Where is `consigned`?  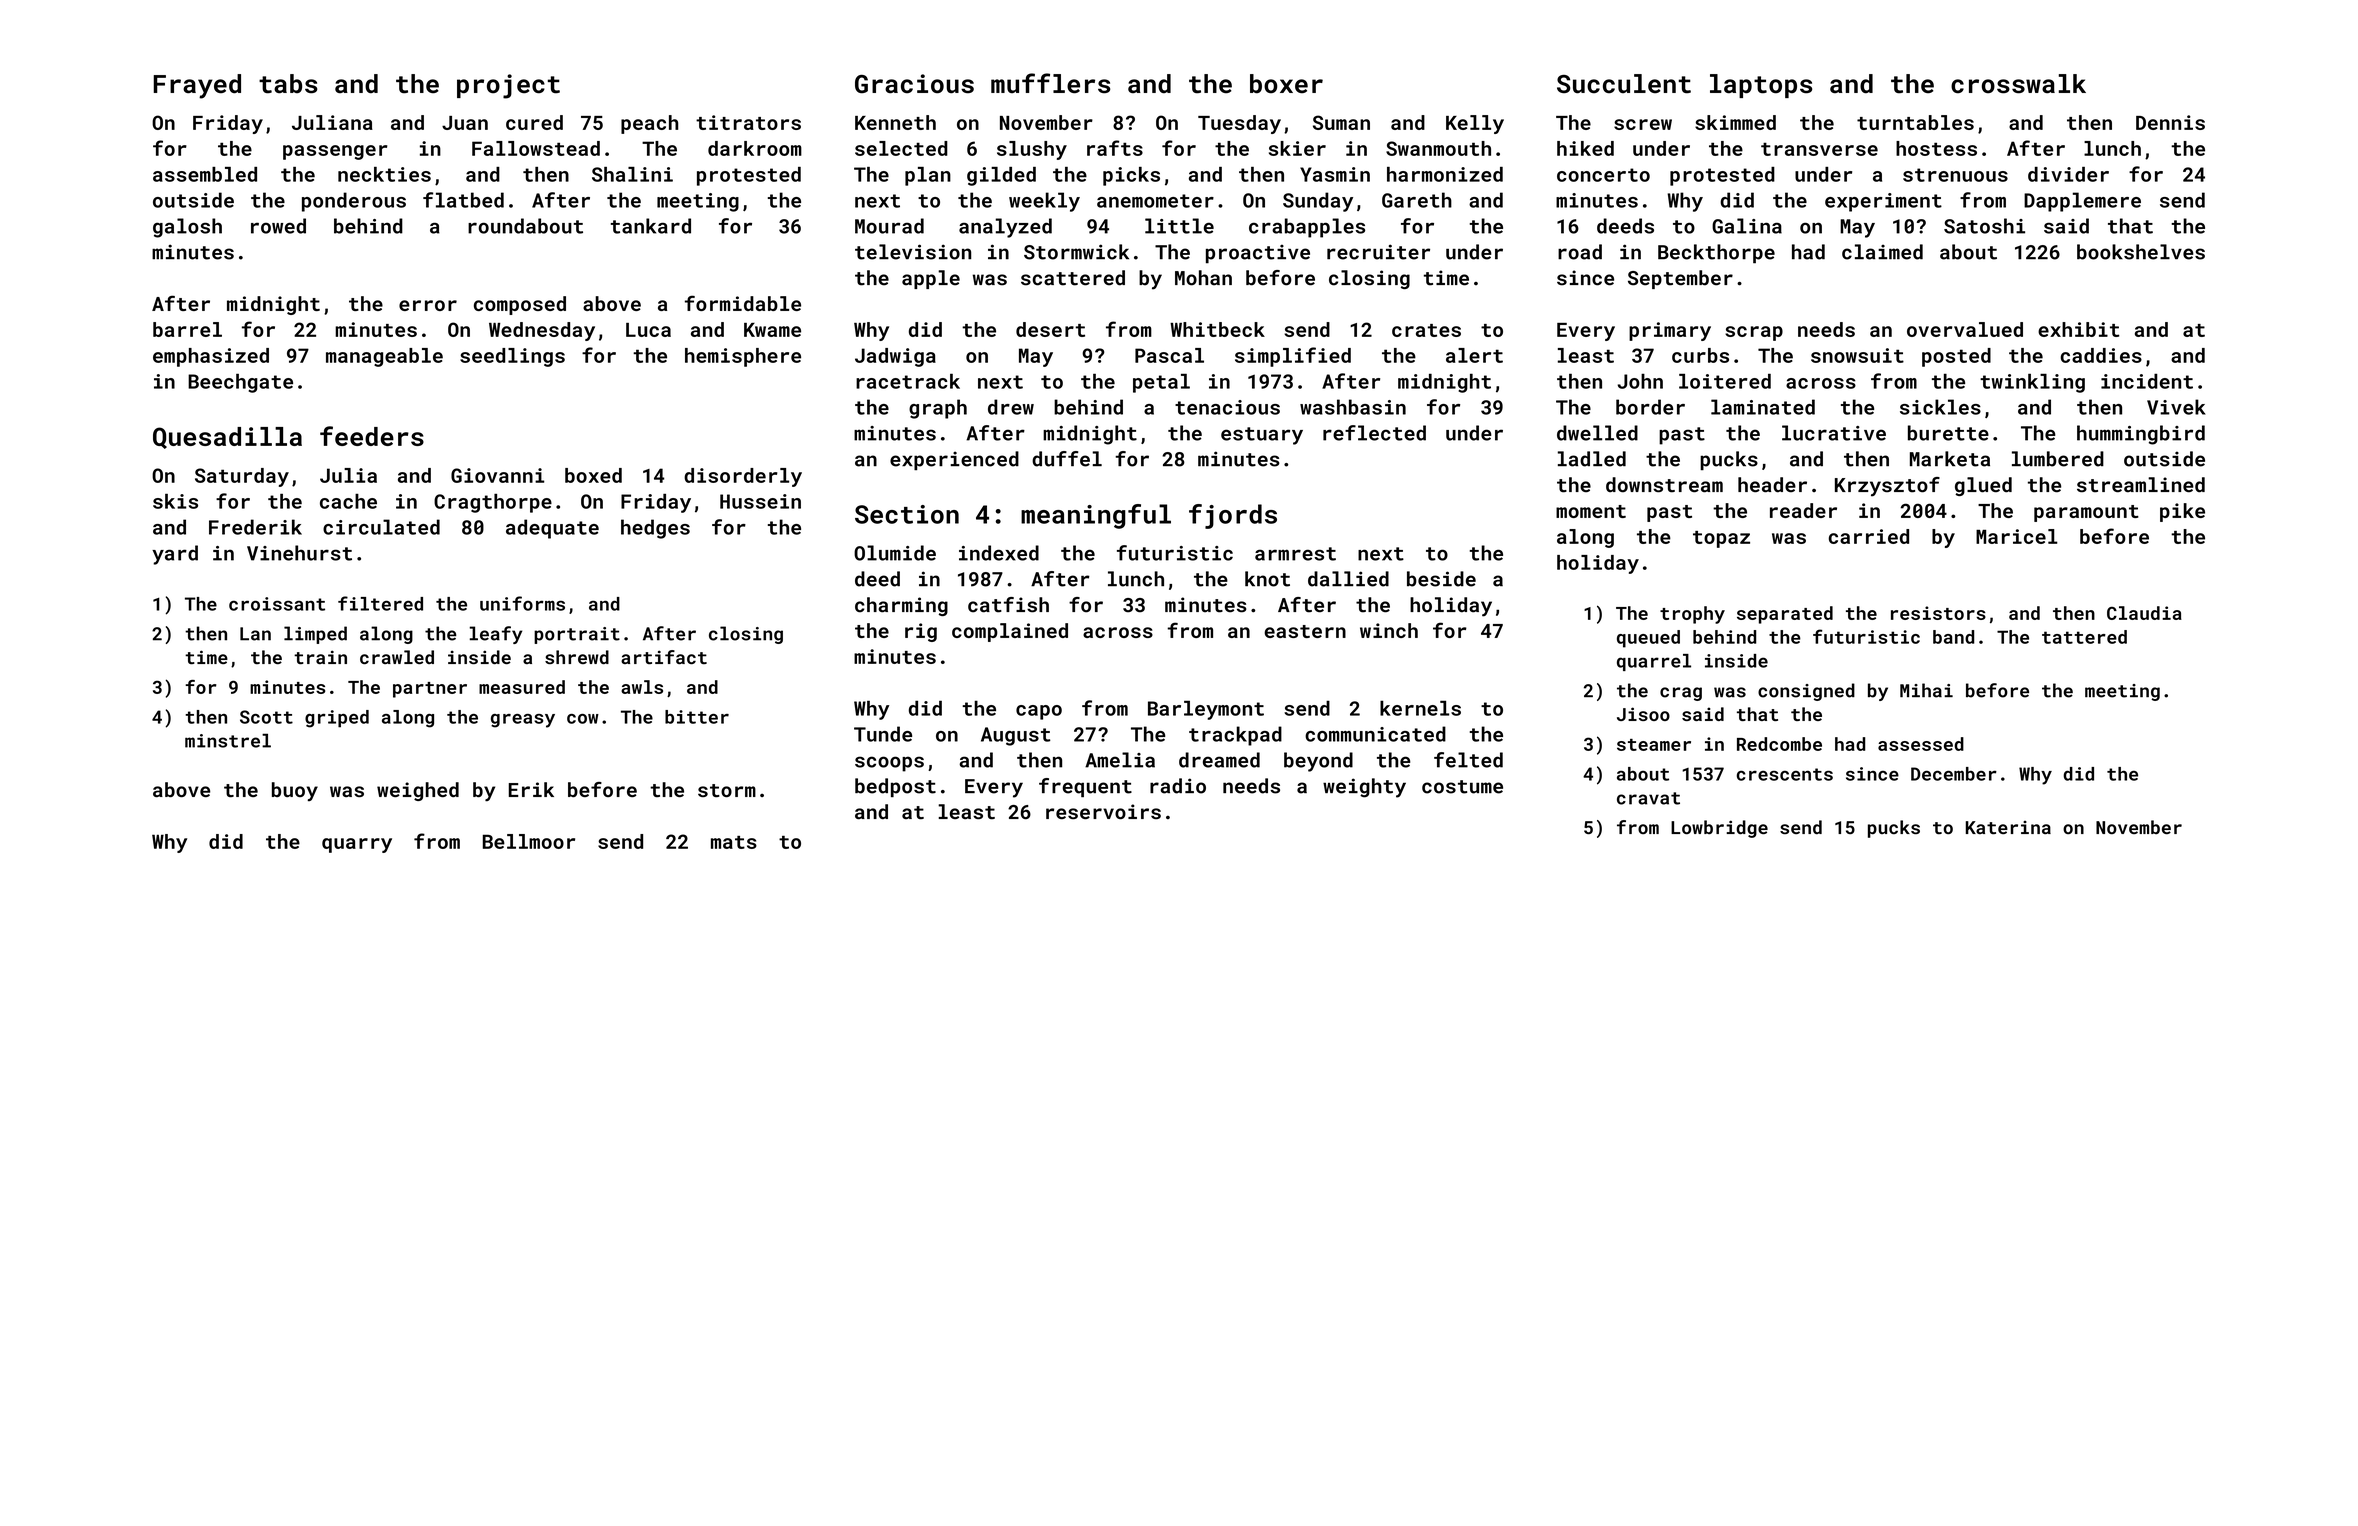
consigned is located at coordinates (1806, 692).
